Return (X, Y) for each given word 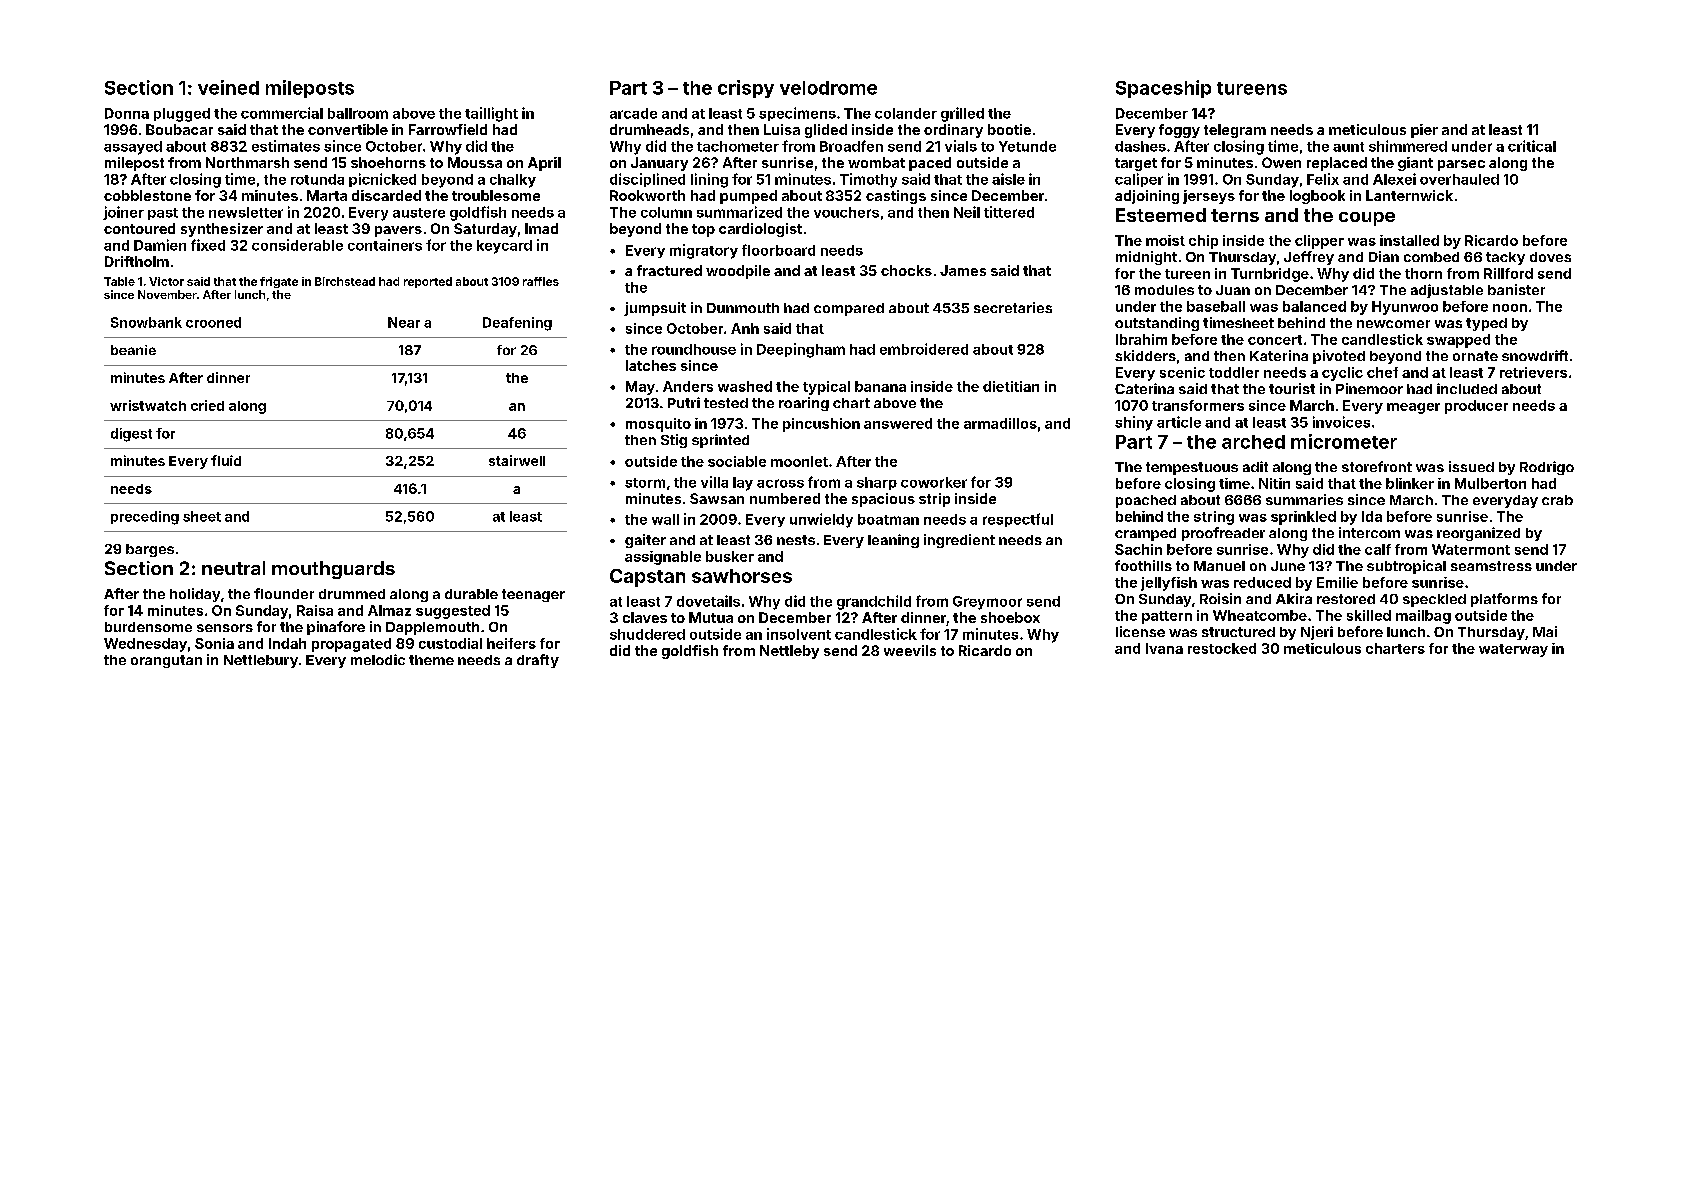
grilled (962, 114)
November (167, 294)
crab (1557, 500)
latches (651, 365)
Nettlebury (261, 661)
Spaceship (1163, 89)
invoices (1341, 422)
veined (228, 87)
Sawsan (717, 498)
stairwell (517, 460)
